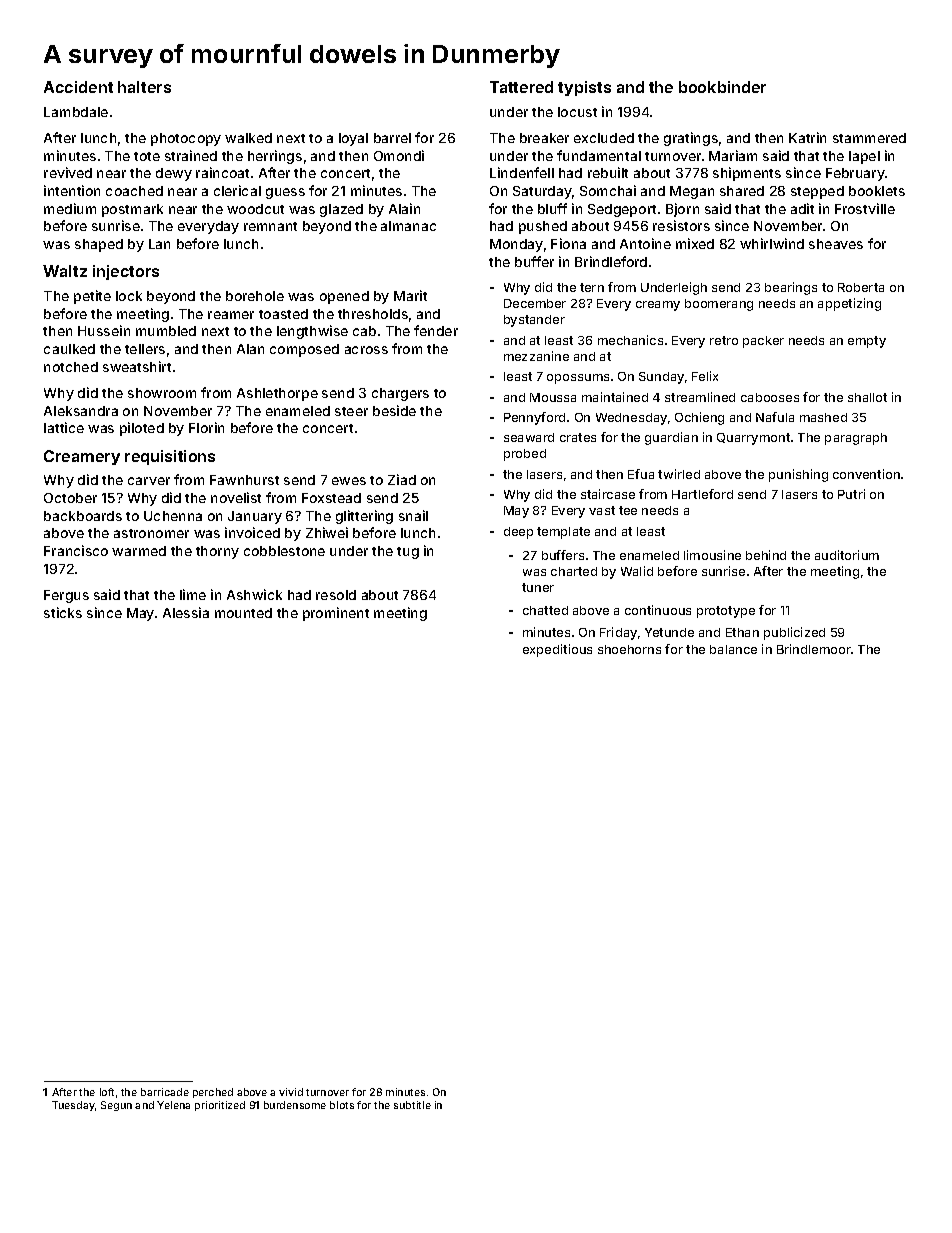 Image resolution: width=952 pixels, height=1233 pixels. What do you see at coordinates (400, 394) in the document?
I see `chargers` at bounding box center [400, 394].
